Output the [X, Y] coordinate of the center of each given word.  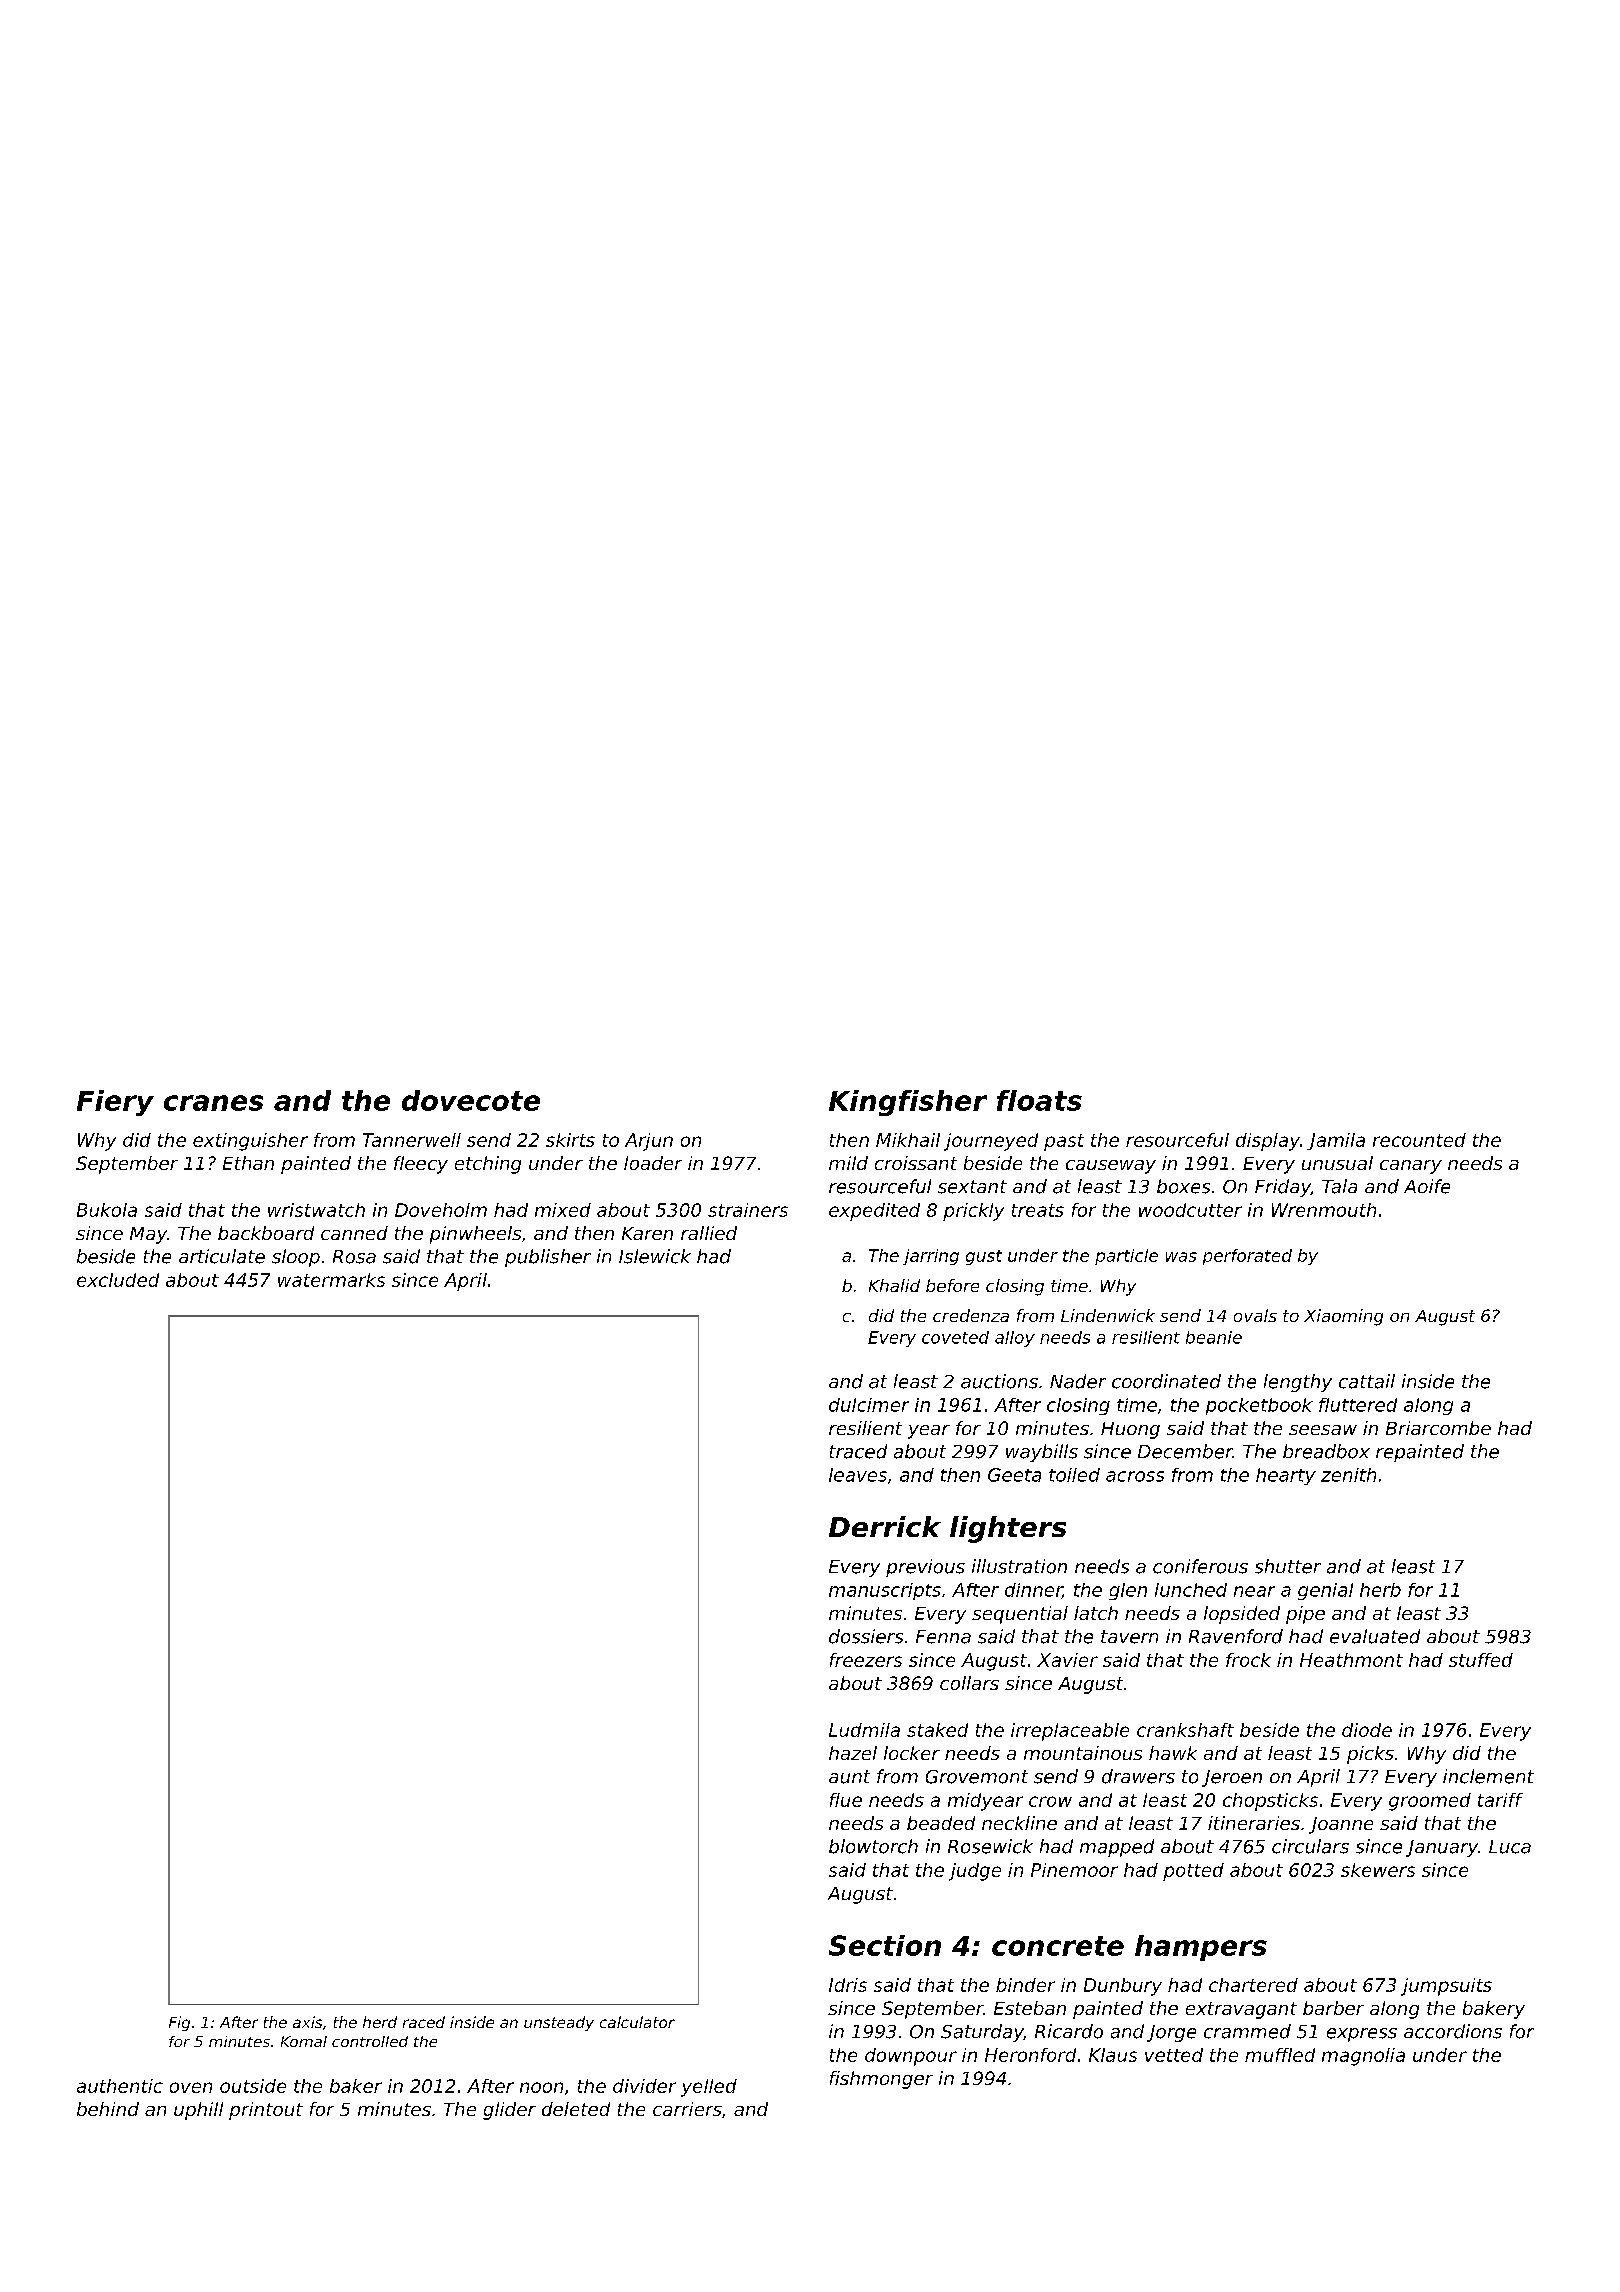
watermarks [331, 1280]
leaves [858, 1475]
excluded [118, 1280]
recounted [1419, 1140]
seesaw [1323, 1430]
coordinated [1166, 1381]
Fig [179, 2023]
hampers [1201, 1948]
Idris [848, 1985]
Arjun [649, 1142]
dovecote [471, 1100]
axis [307, 2022]
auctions [999, 1381]
